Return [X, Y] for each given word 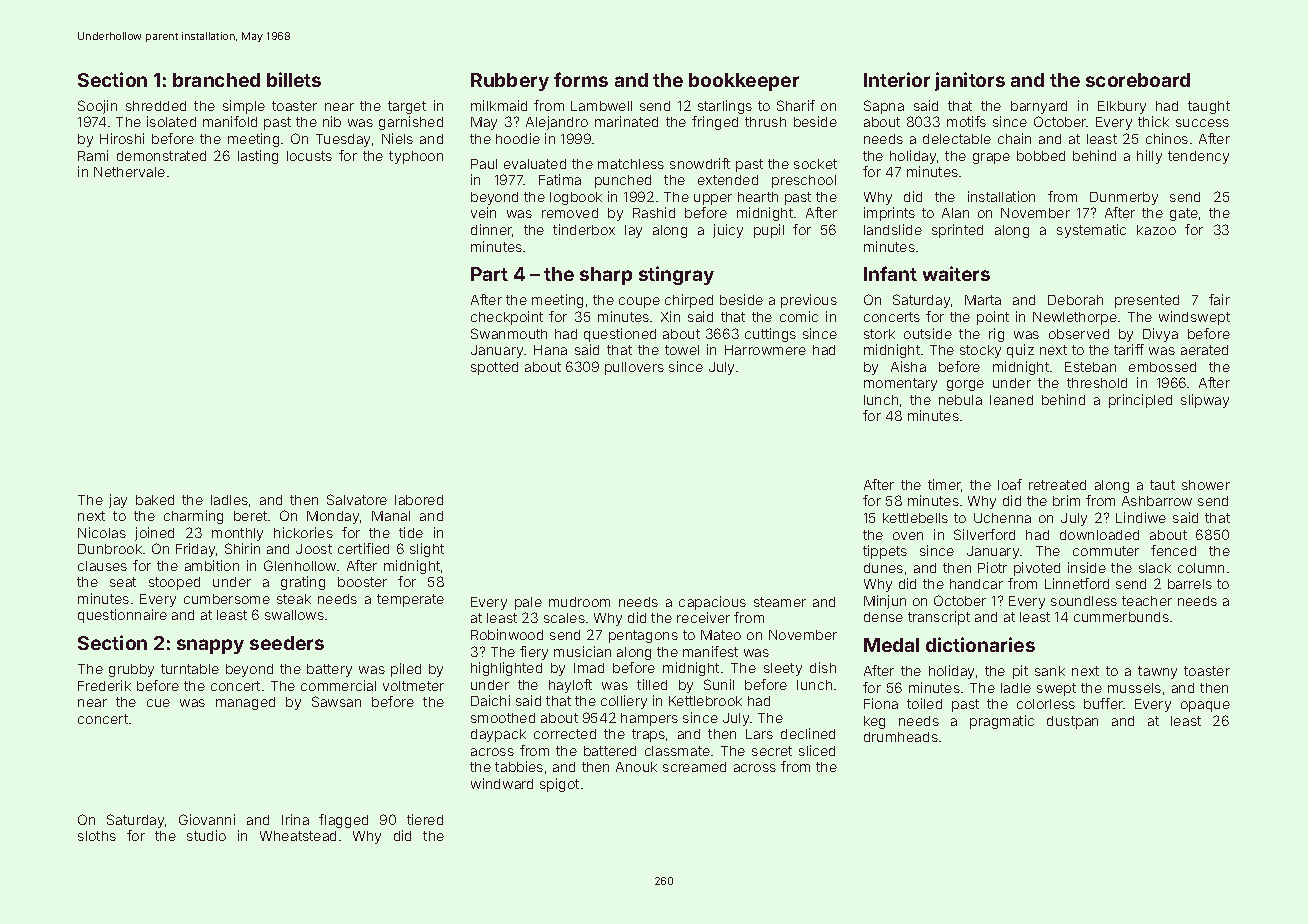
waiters [956, 273]
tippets [885, 552]
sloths [97, 836]
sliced [817, 750]
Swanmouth [509, 333]
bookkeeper [744, 82]
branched [216, 80]
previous [809, 301]
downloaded [1099, 535]
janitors [970, 81]
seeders [287, 643]
